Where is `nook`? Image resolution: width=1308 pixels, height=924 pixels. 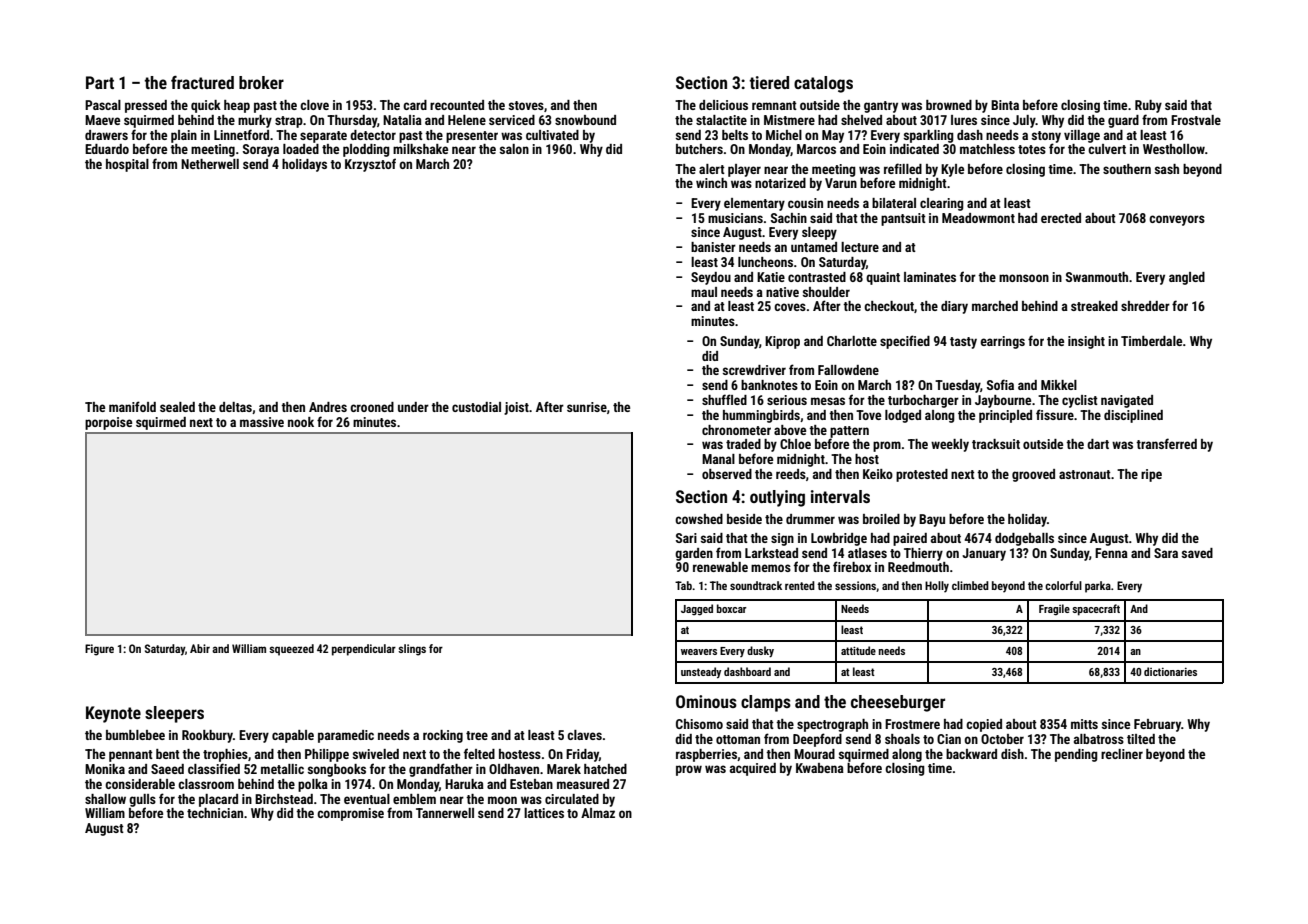
nook is located at coordinates (301, 422).
